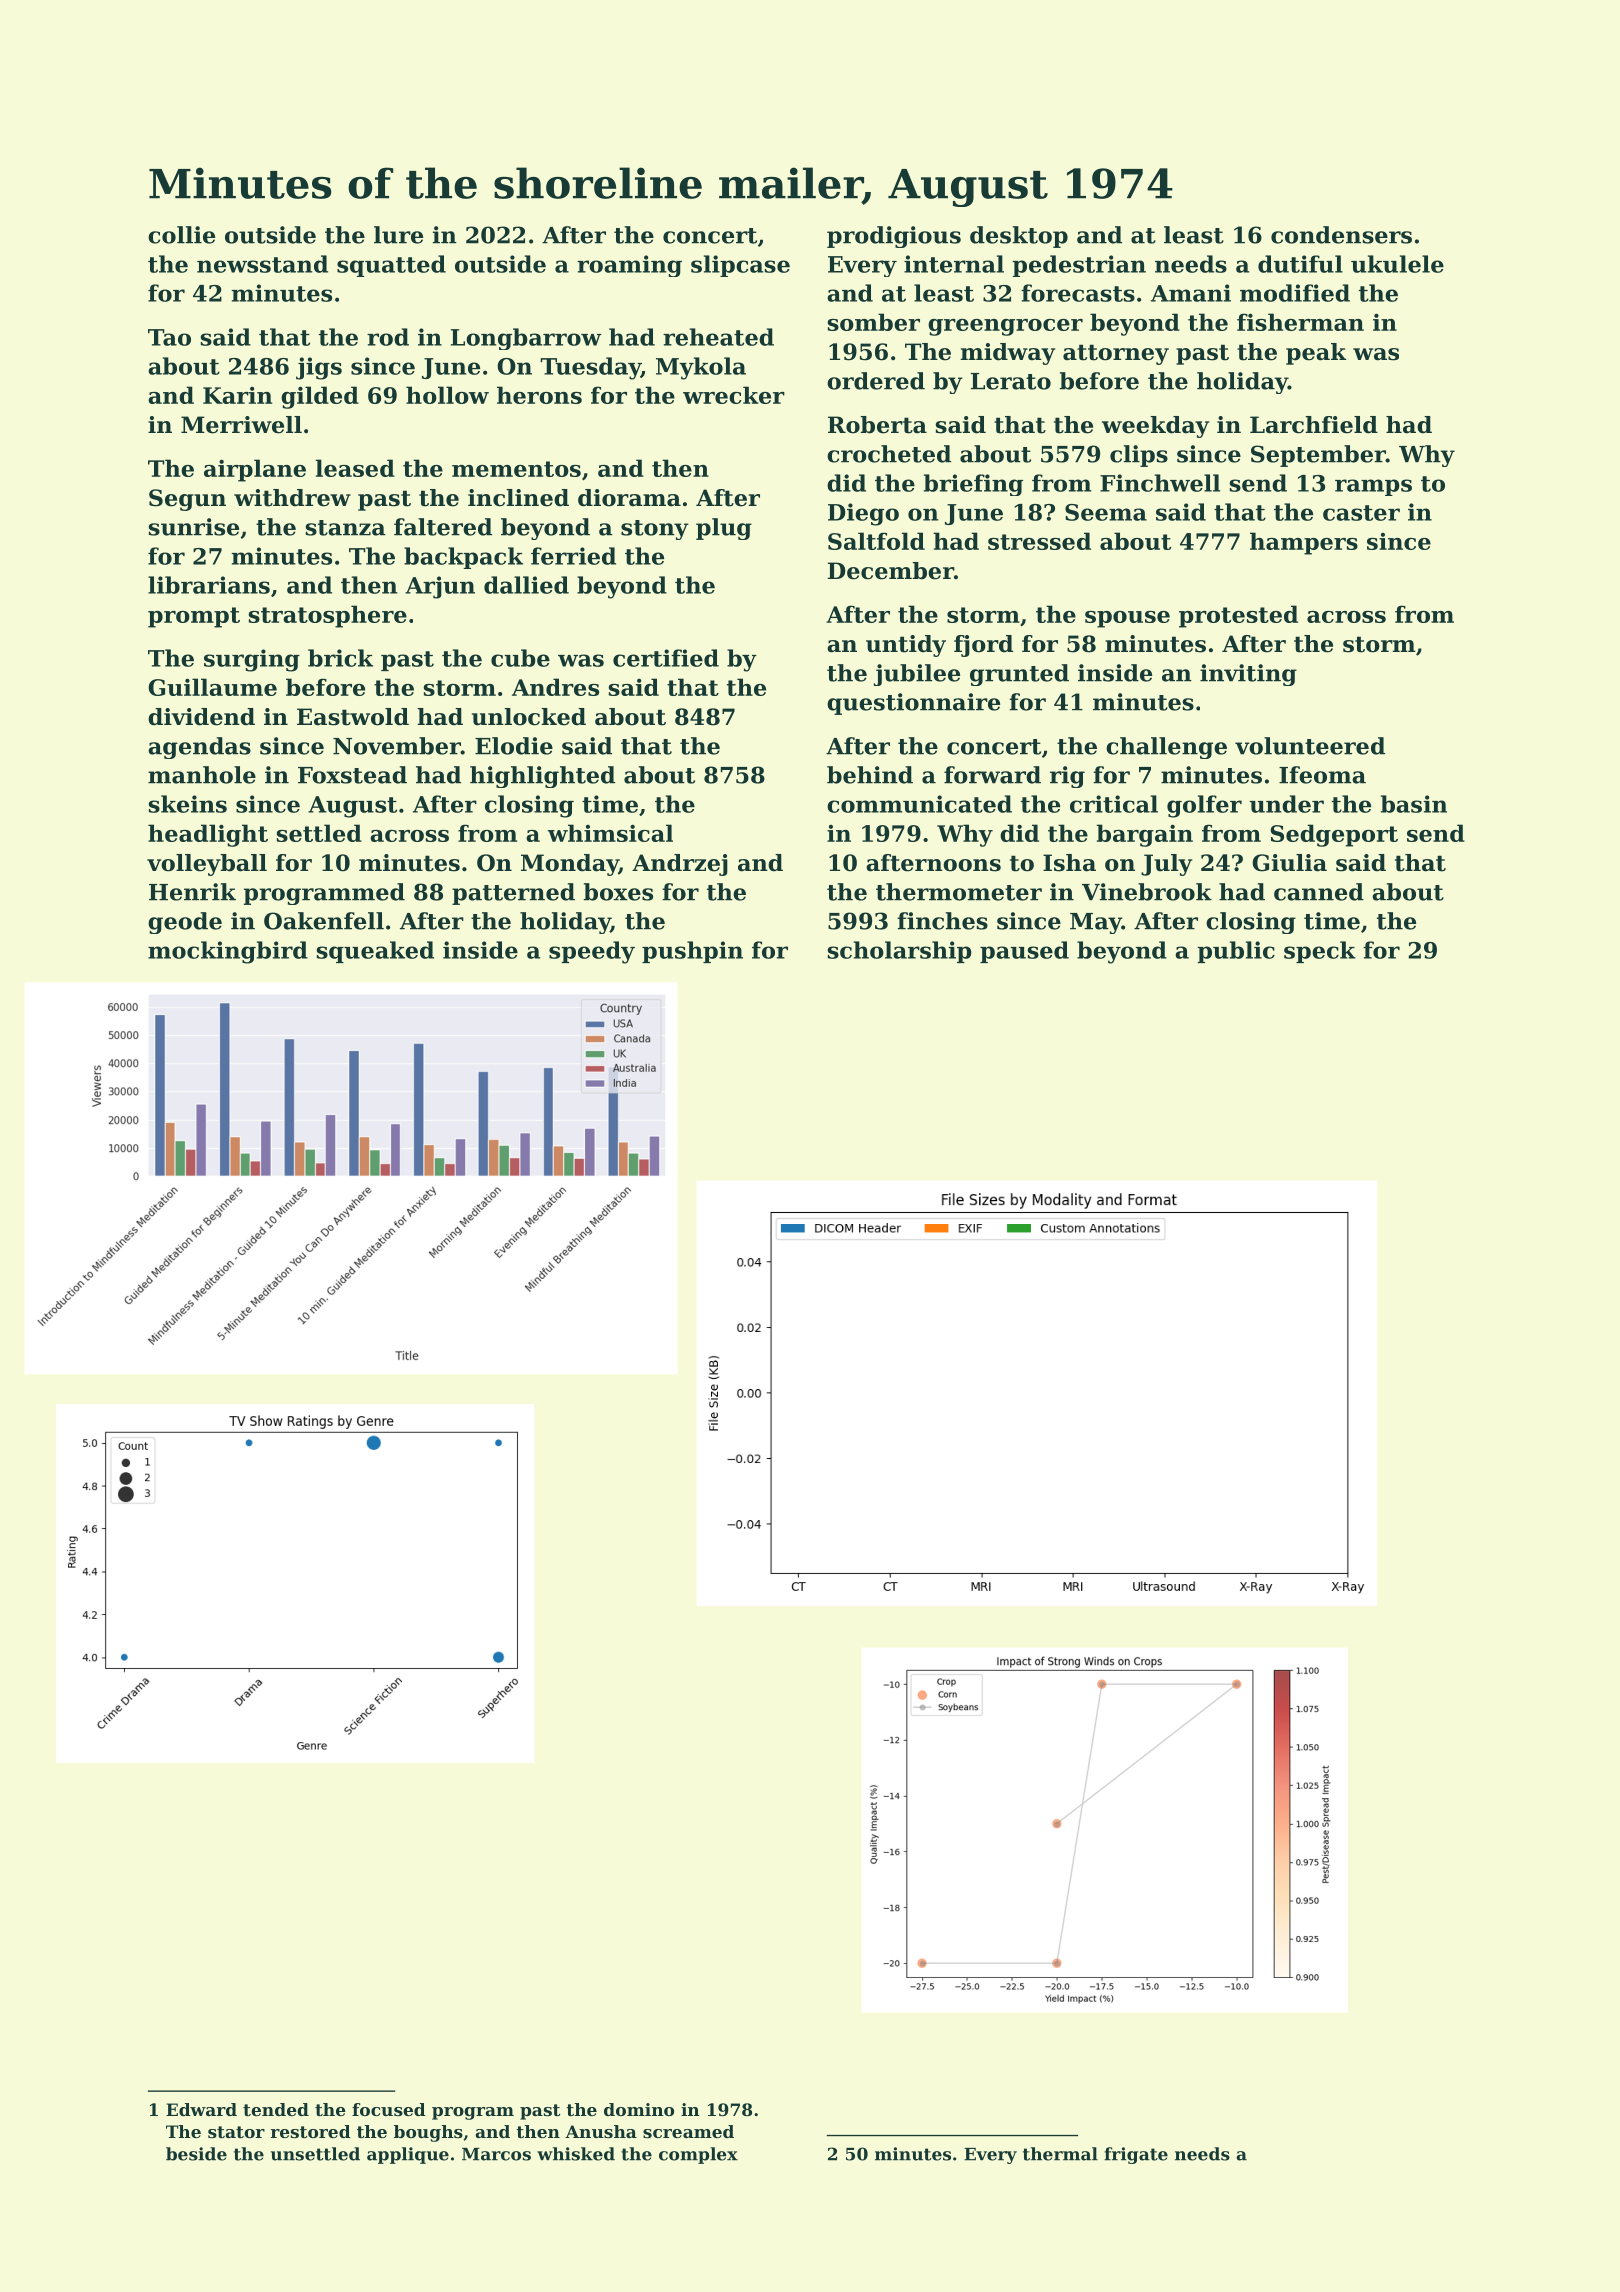 Image resolution: width=1620 pixels, height=2292 pixels. What do you see at coordinates (1147, 892) in the document?
I see `Vinebrook` at bounding box center [1147, 892].
